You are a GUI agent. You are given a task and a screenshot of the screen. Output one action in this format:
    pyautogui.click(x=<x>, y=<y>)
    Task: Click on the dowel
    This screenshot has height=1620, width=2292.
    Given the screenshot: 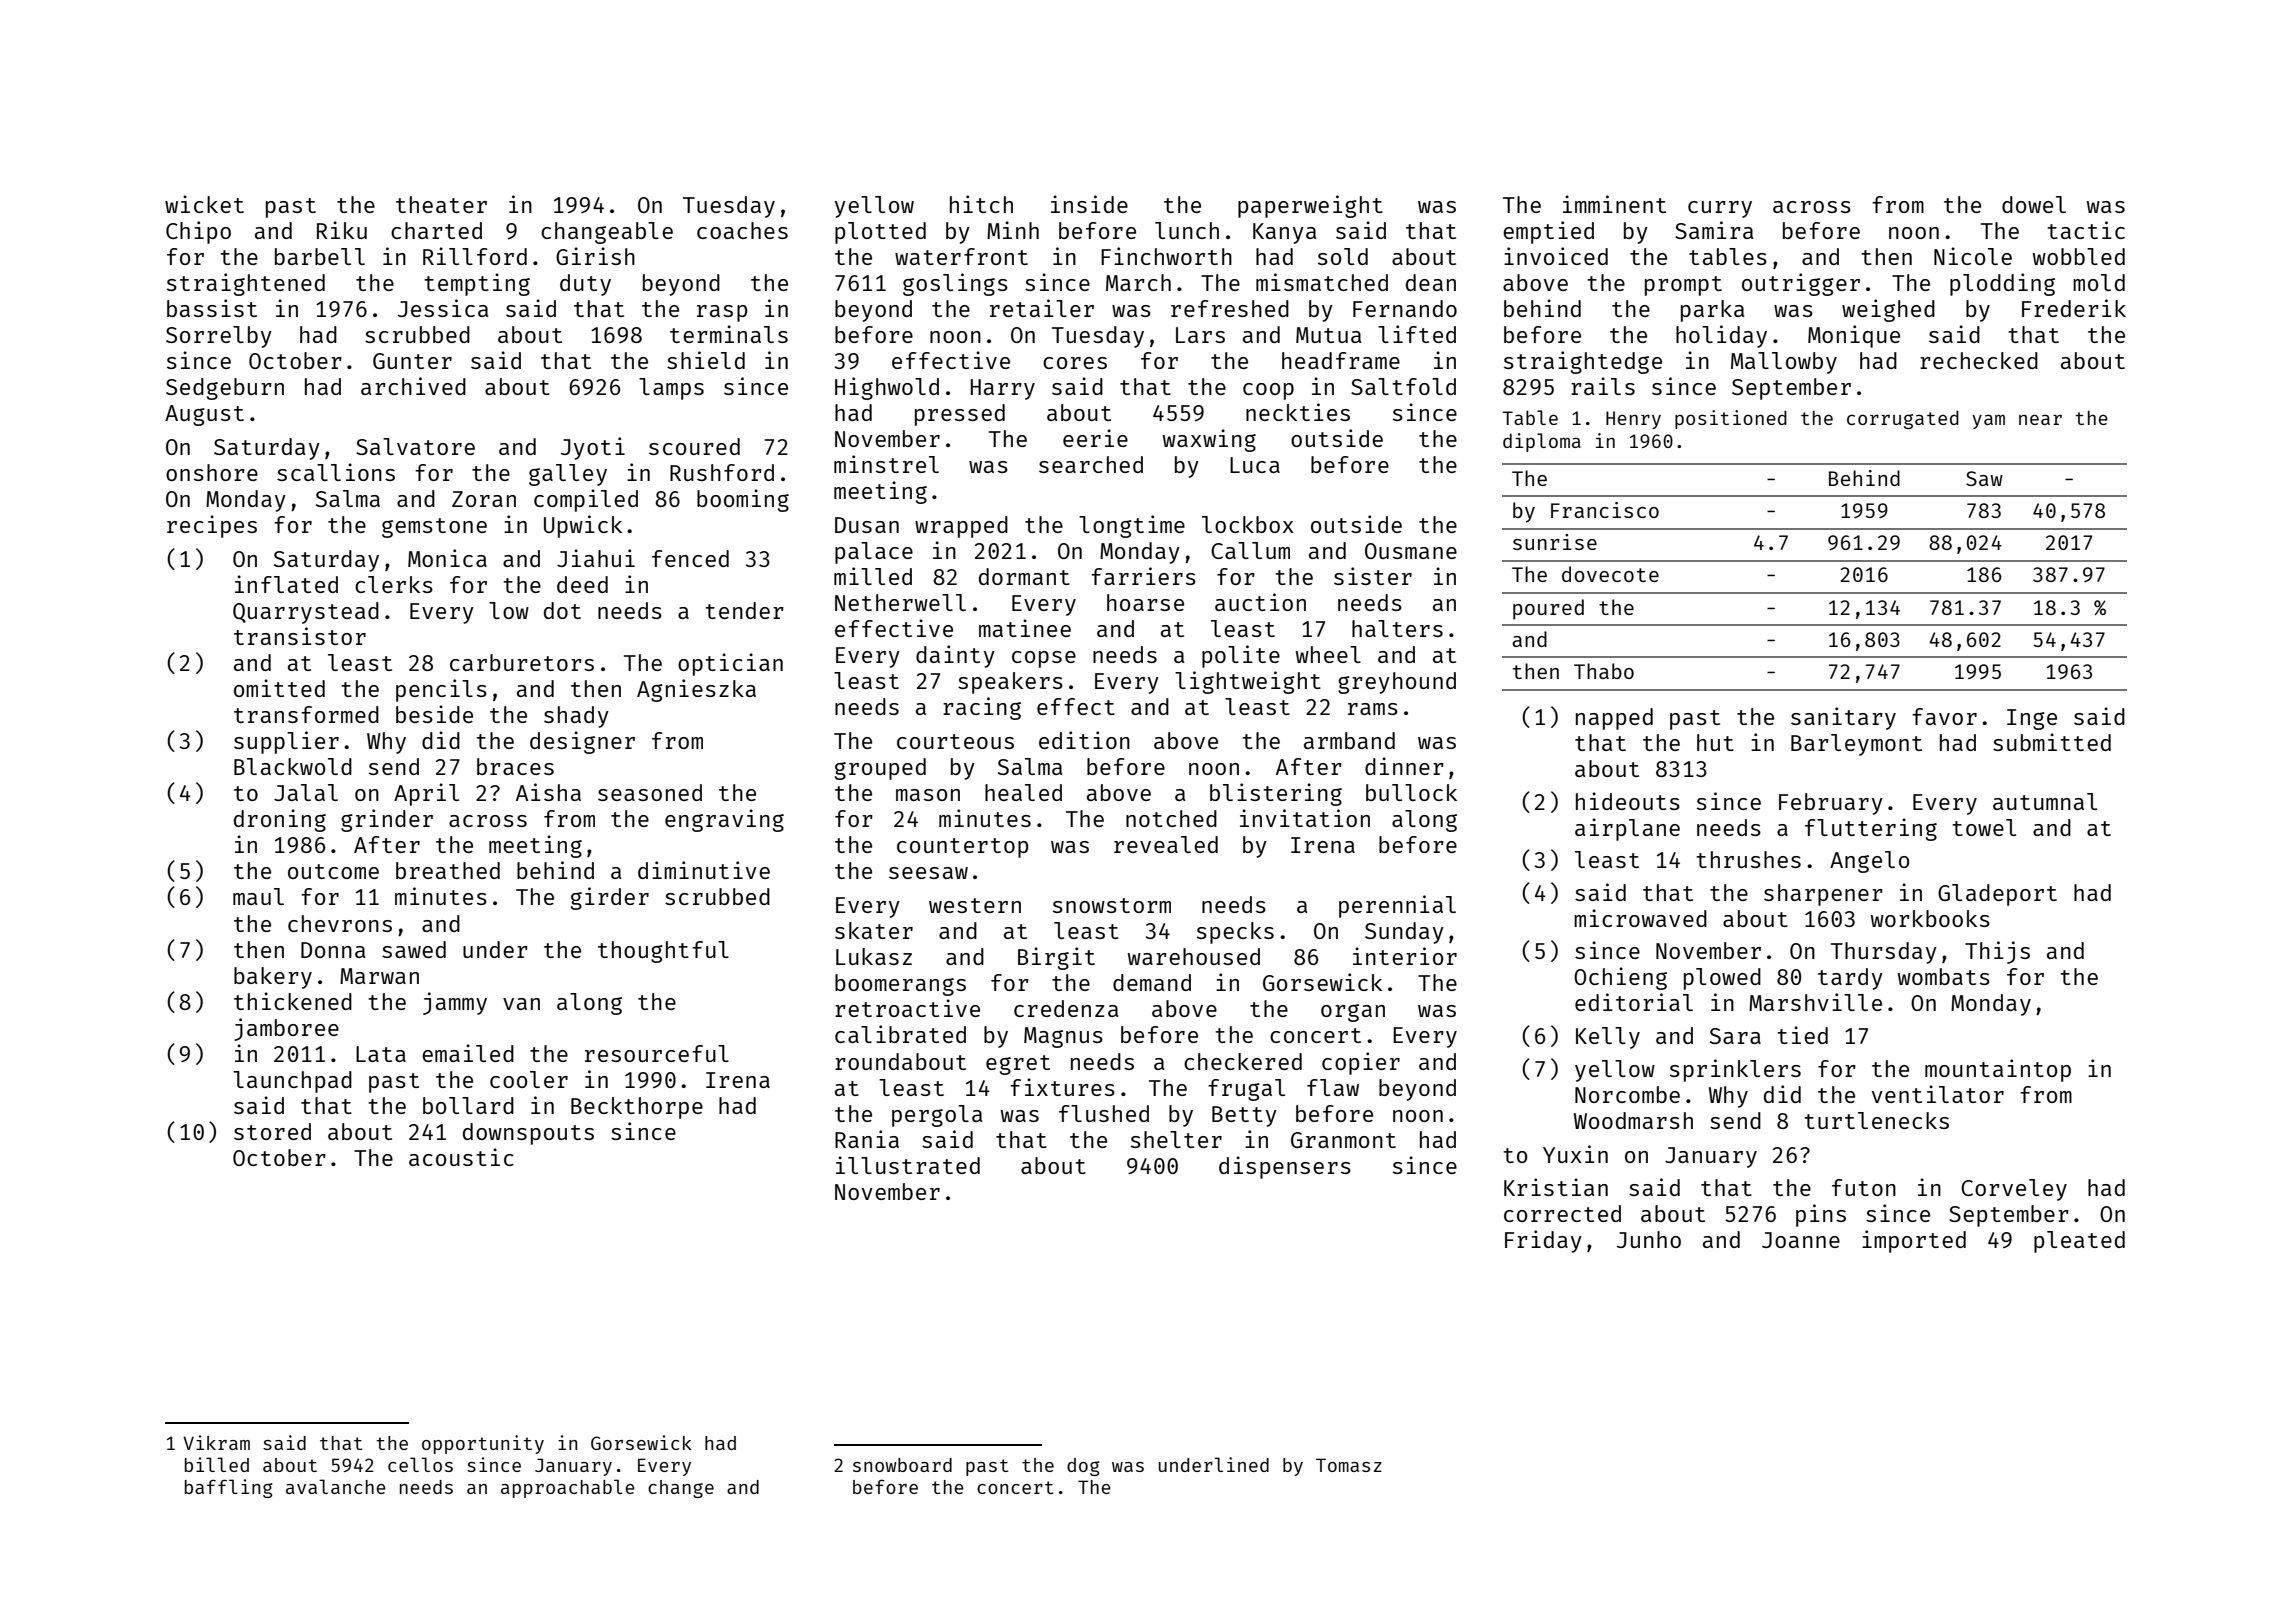 What is the action you would take?
    pyautogui.click(x=2034, y=204)
